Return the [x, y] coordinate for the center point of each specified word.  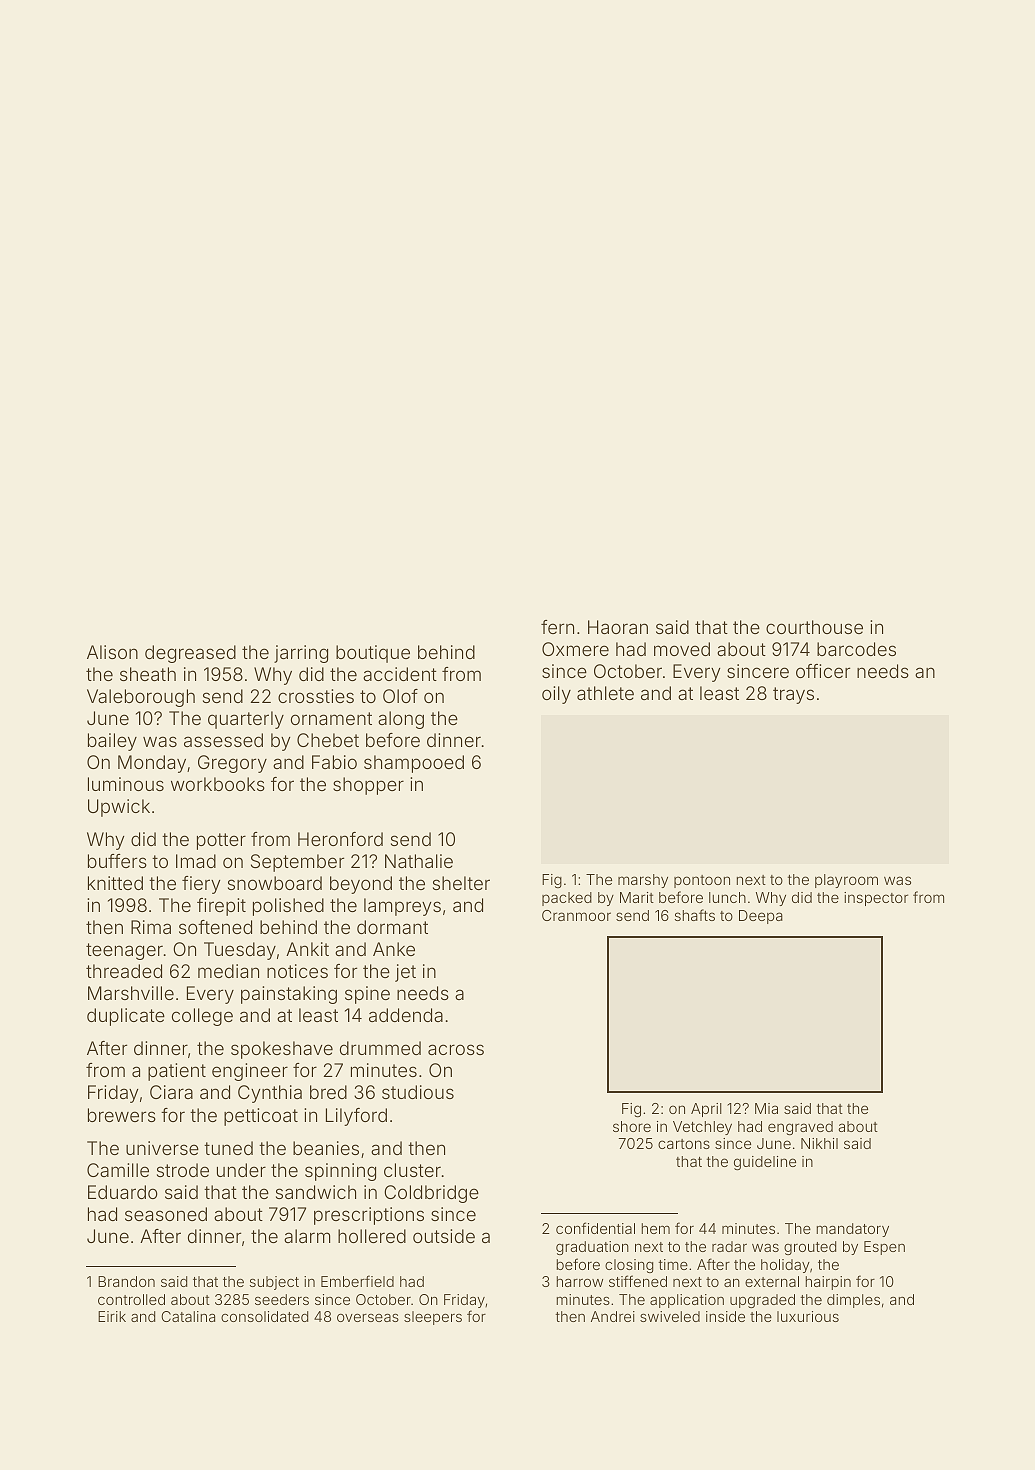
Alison [112, 652]
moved [682, 649]
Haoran [618, 627]
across [456, 1049]
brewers [122, 1115]
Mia [766, 1108]
